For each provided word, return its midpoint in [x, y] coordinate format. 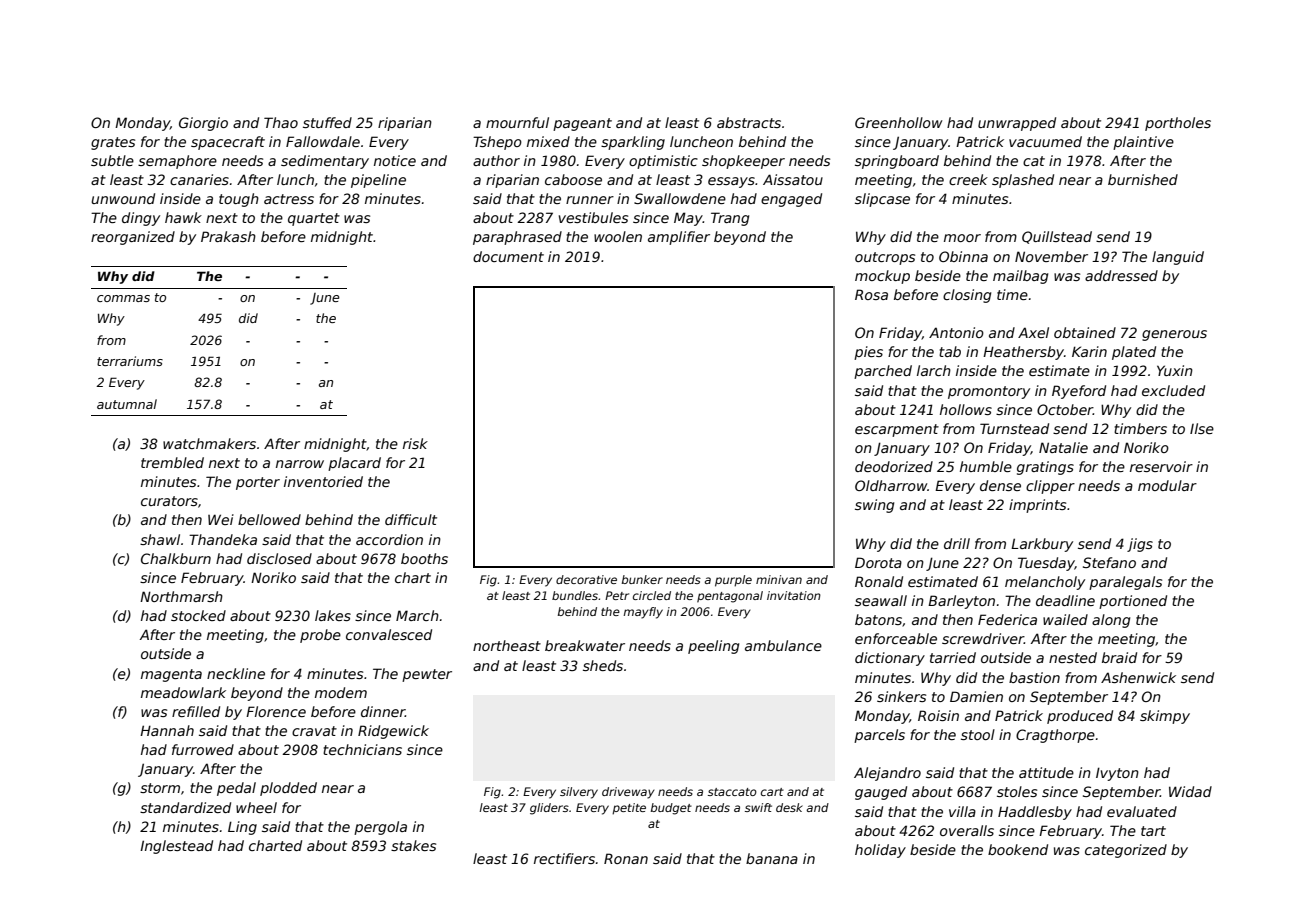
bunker [642, 579]
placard [354, 464]
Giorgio [203, 124]
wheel [256, 807]
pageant [582, 124]
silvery [579, 793]
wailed [1065, 619]
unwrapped [1017, 124]
